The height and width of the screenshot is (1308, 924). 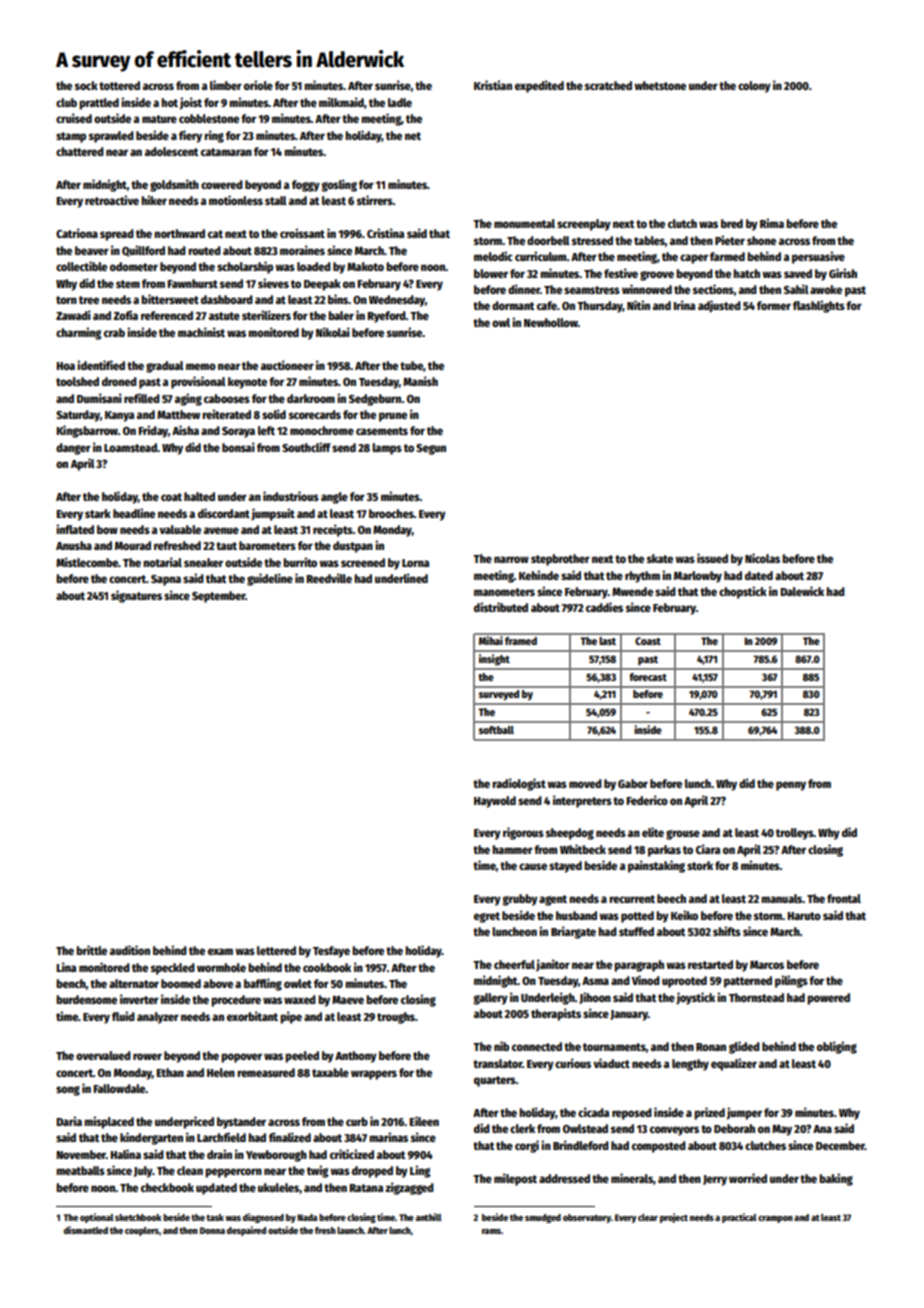 What do you see at coordinates (582, 801) in the screenshot?
I see `interpreters` at bounding box center [582, 801].
